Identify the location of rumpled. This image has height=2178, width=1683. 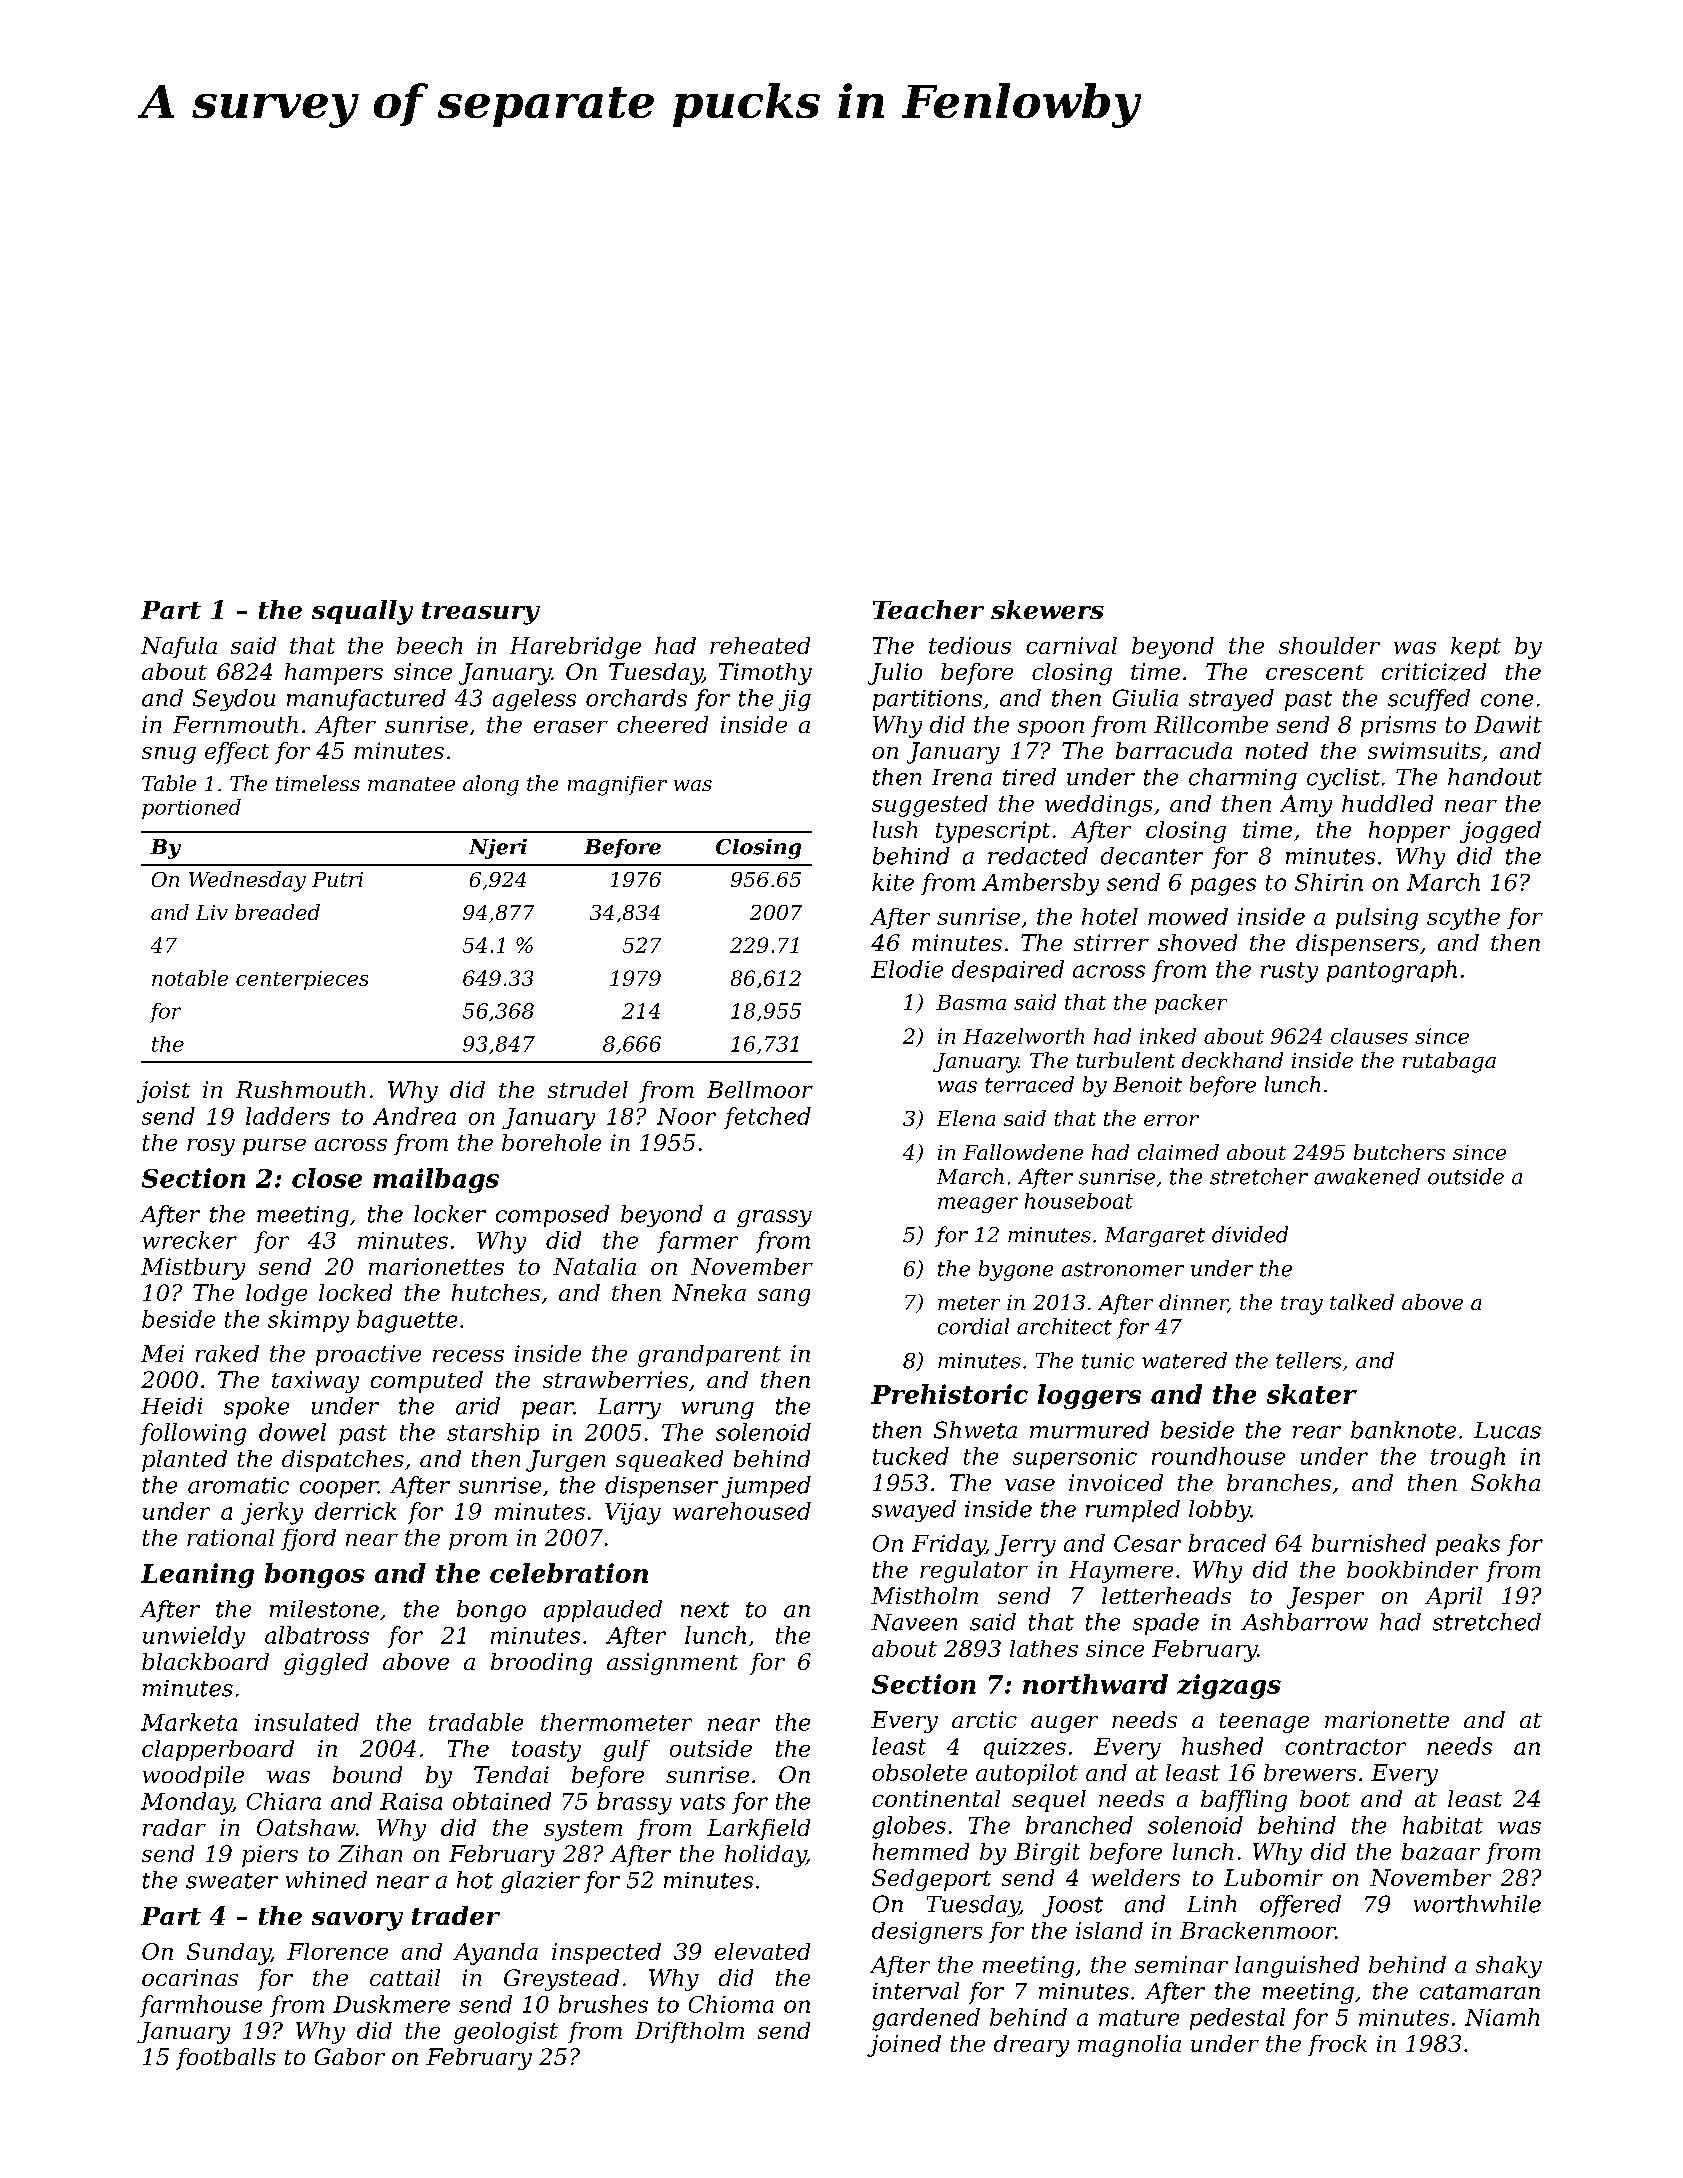
(1133, 1511).
